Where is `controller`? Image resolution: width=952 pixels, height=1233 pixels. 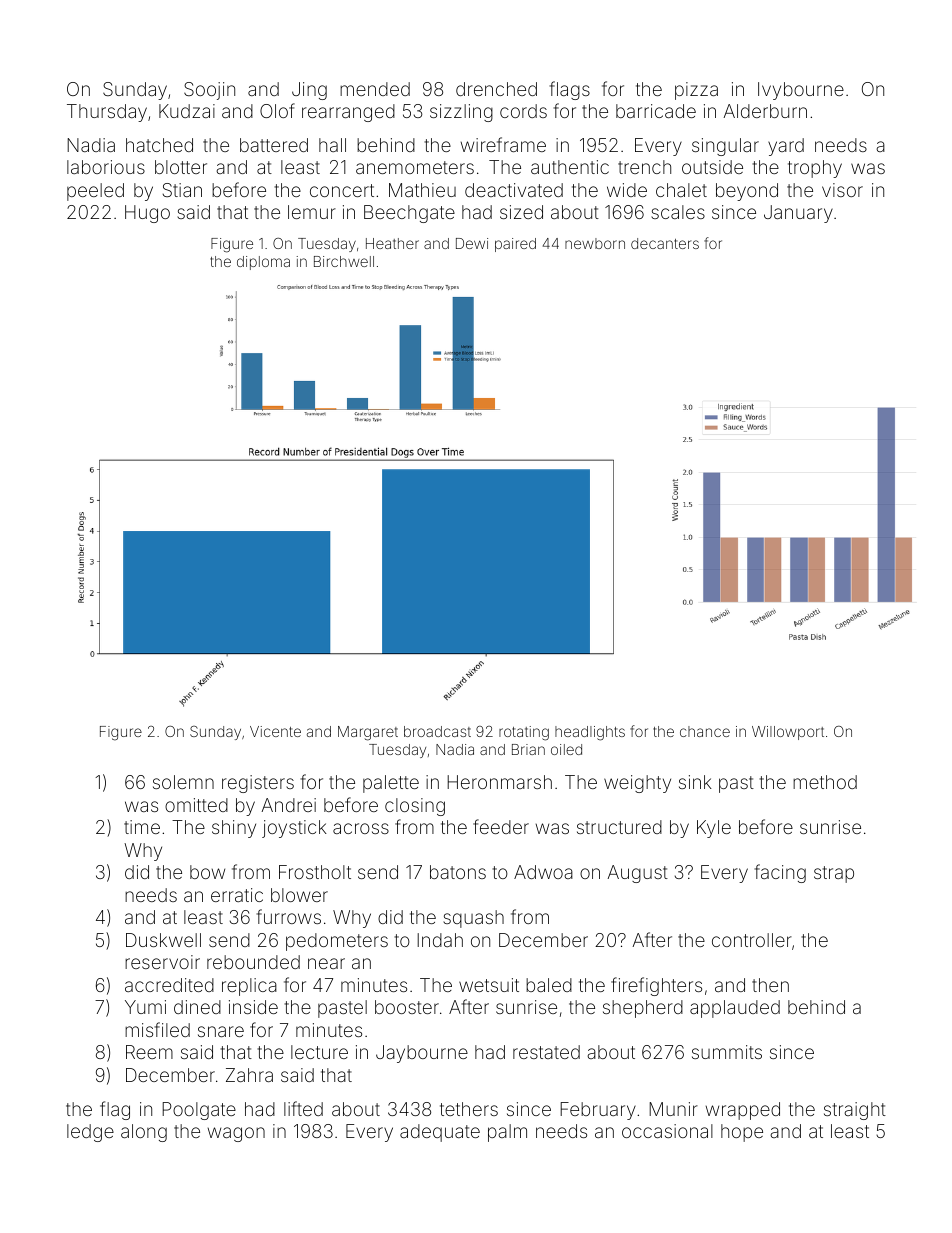 controller is located at coordinates (752, 940).
